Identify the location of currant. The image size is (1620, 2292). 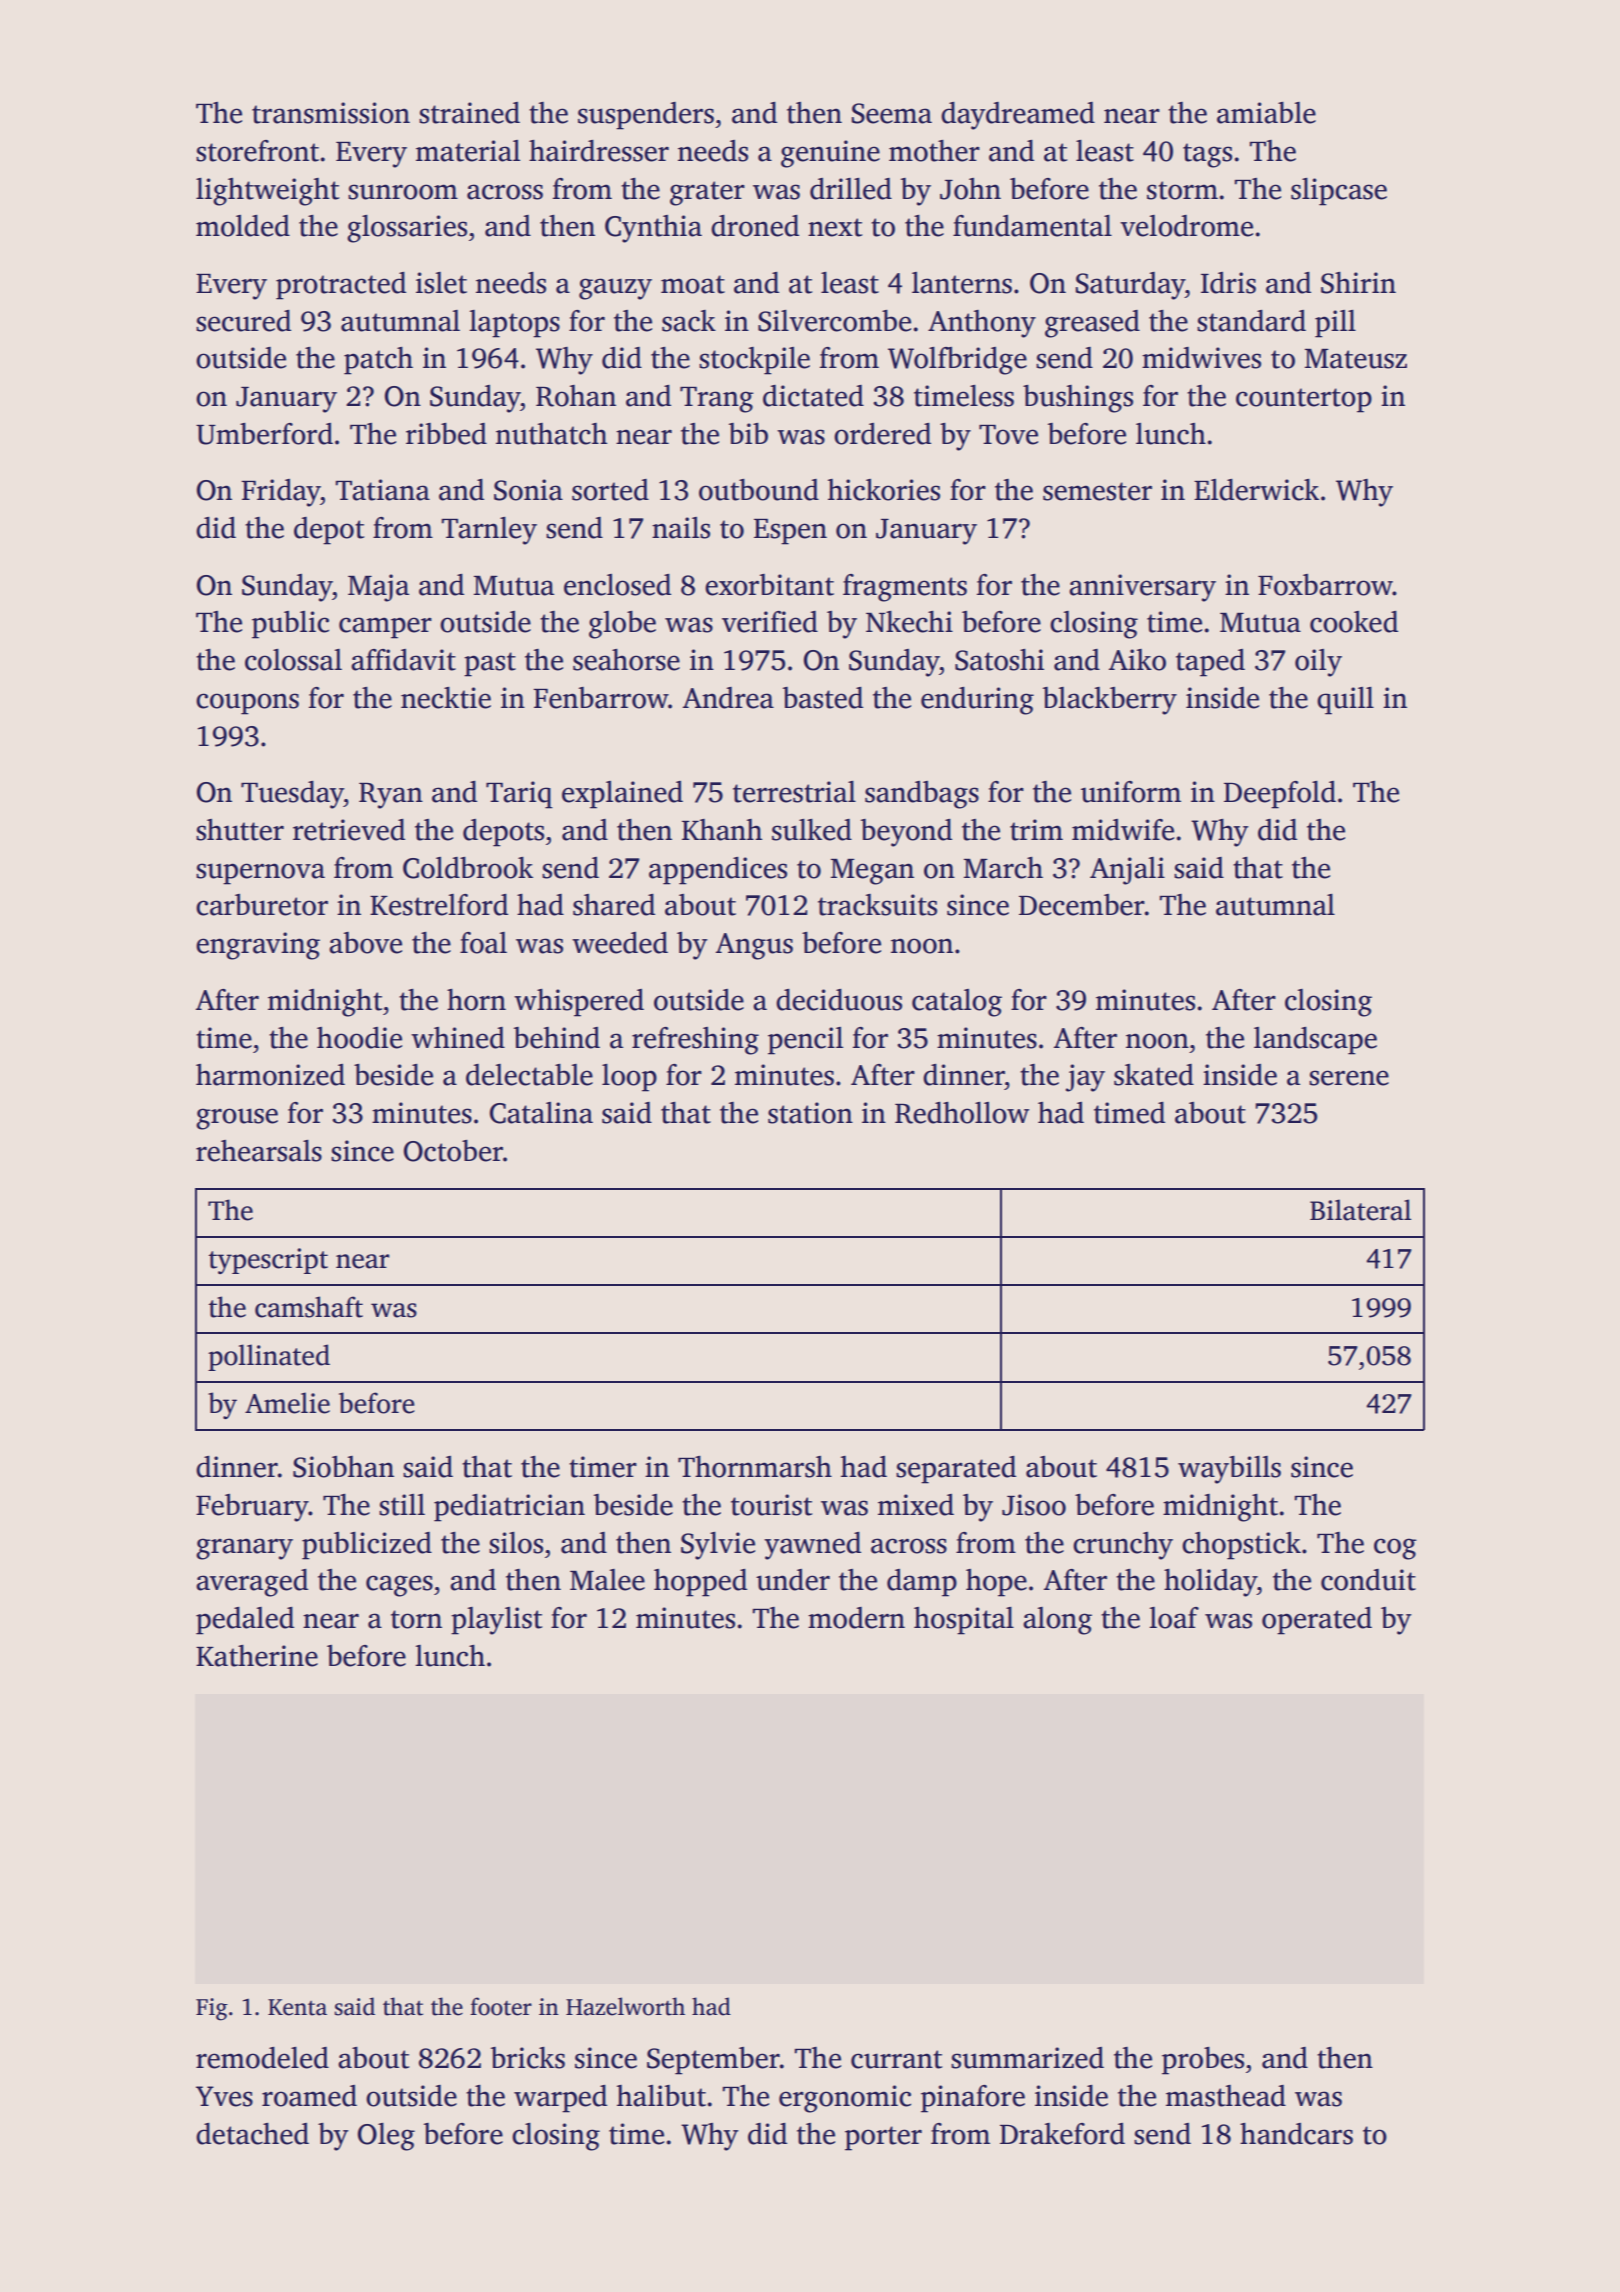
(896, 2059).
